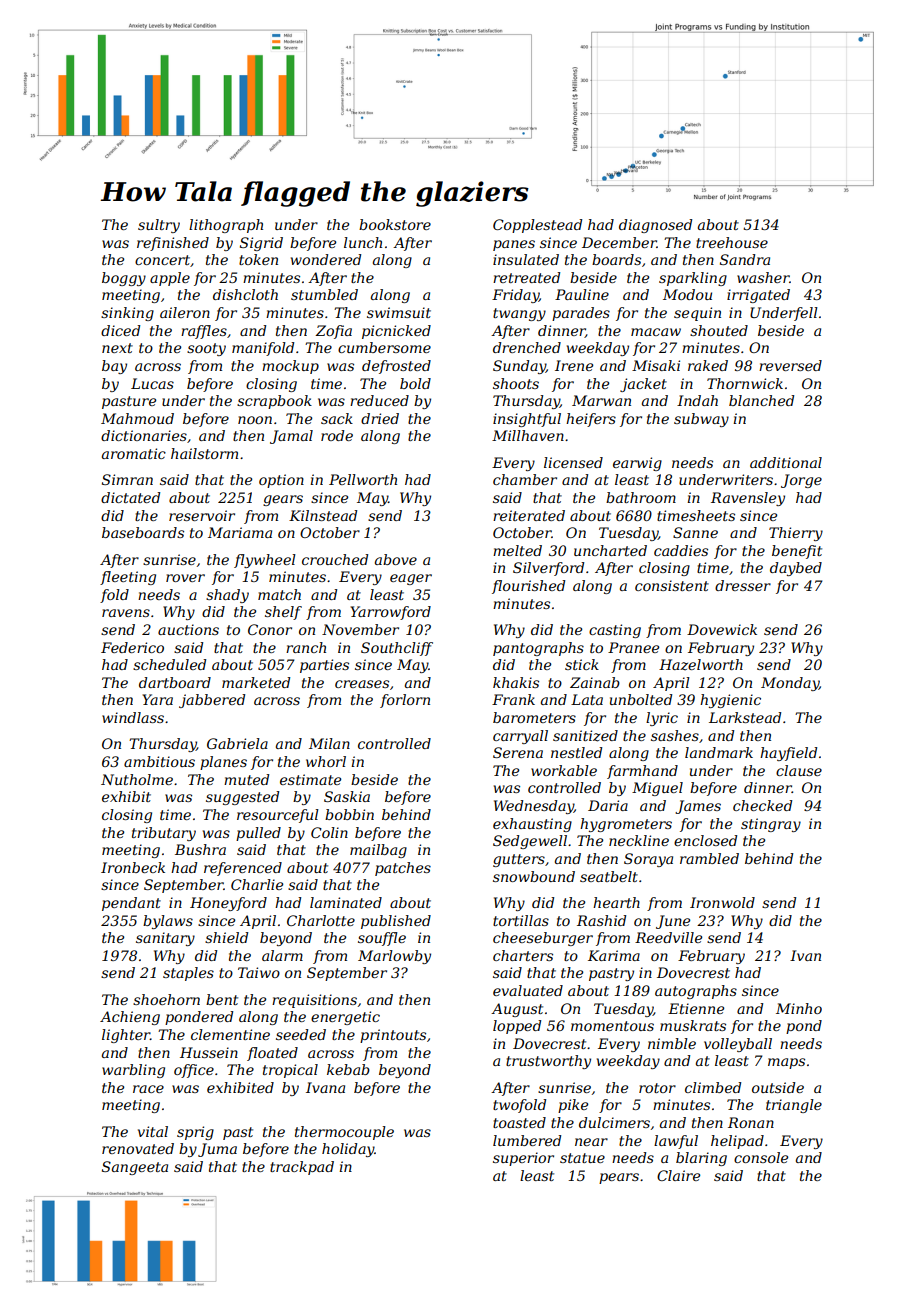  I want to click on Juma, so click(217, 1150).
